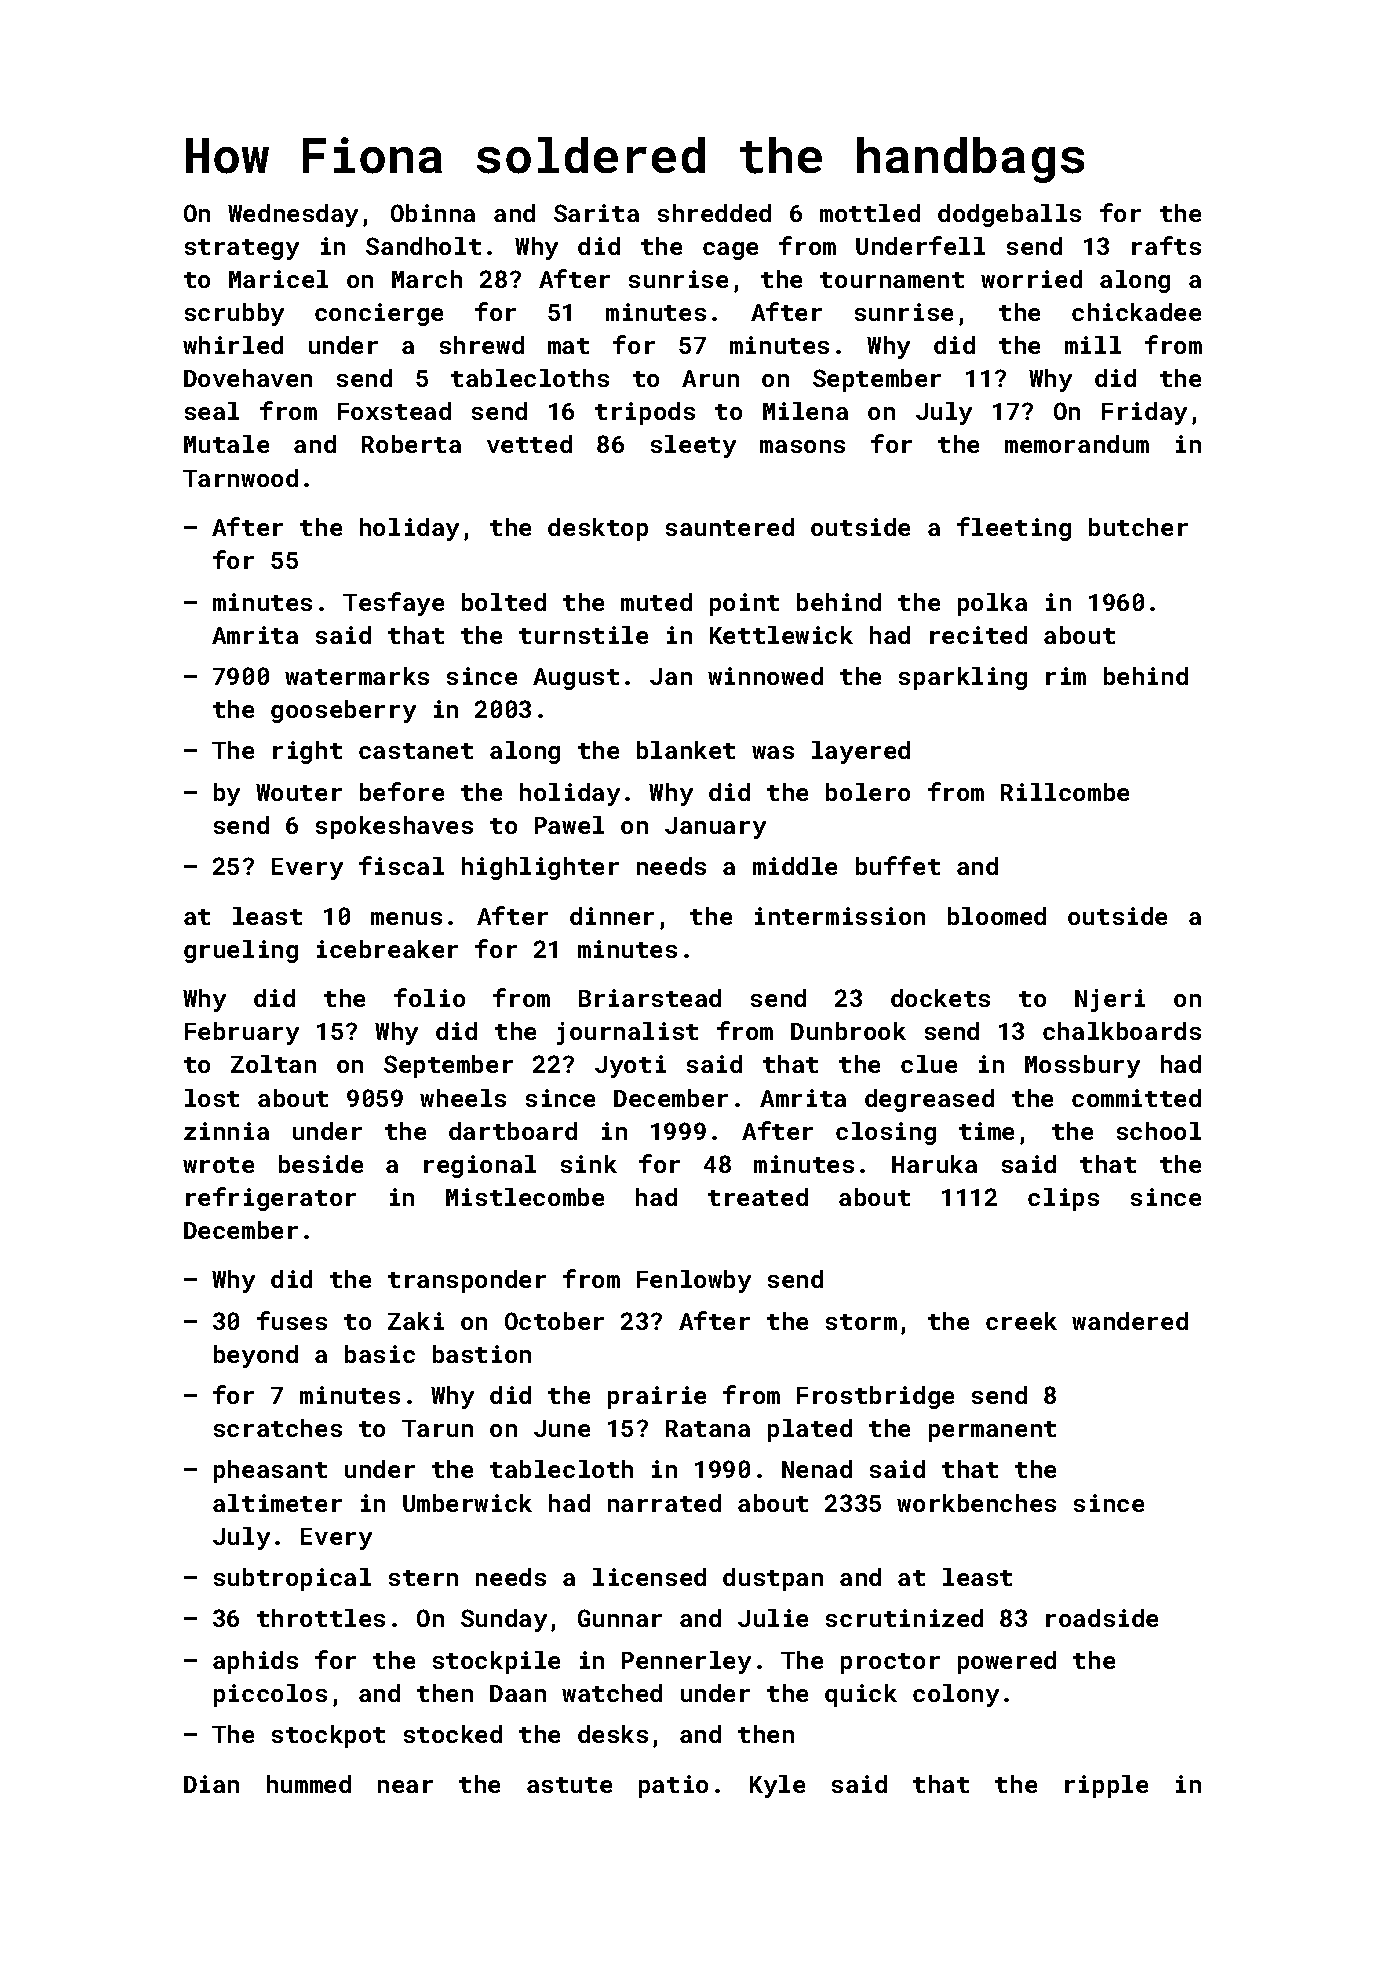  I want to click on Milena, so click(805, 411).
